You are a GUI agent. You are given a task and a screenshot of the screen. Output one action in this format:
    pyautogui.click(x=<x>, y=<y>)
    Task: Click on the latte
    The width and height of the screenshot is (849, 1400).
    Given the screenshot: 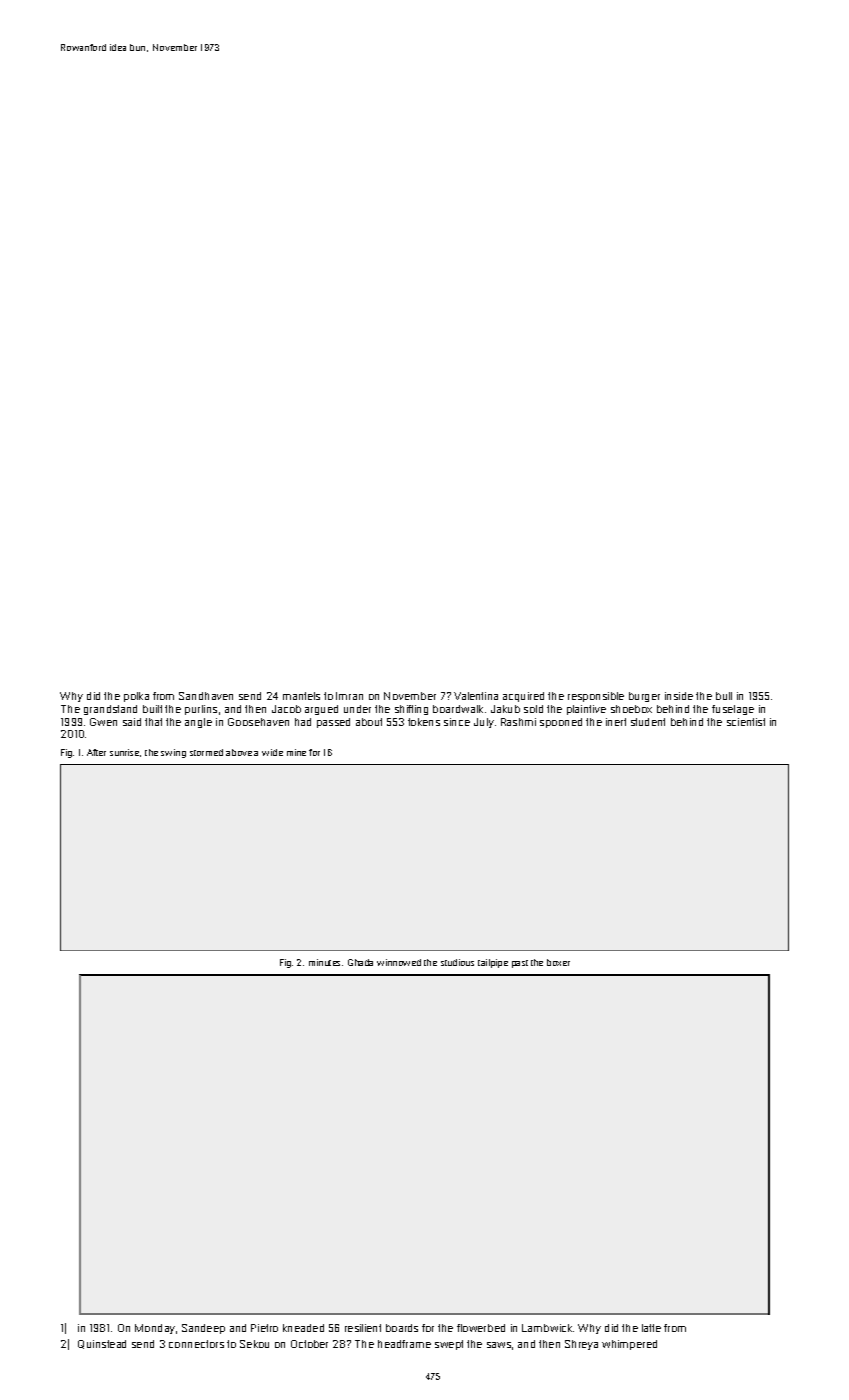 What is the action you would take?
    pyautogui.click(x=651, y=1328)
